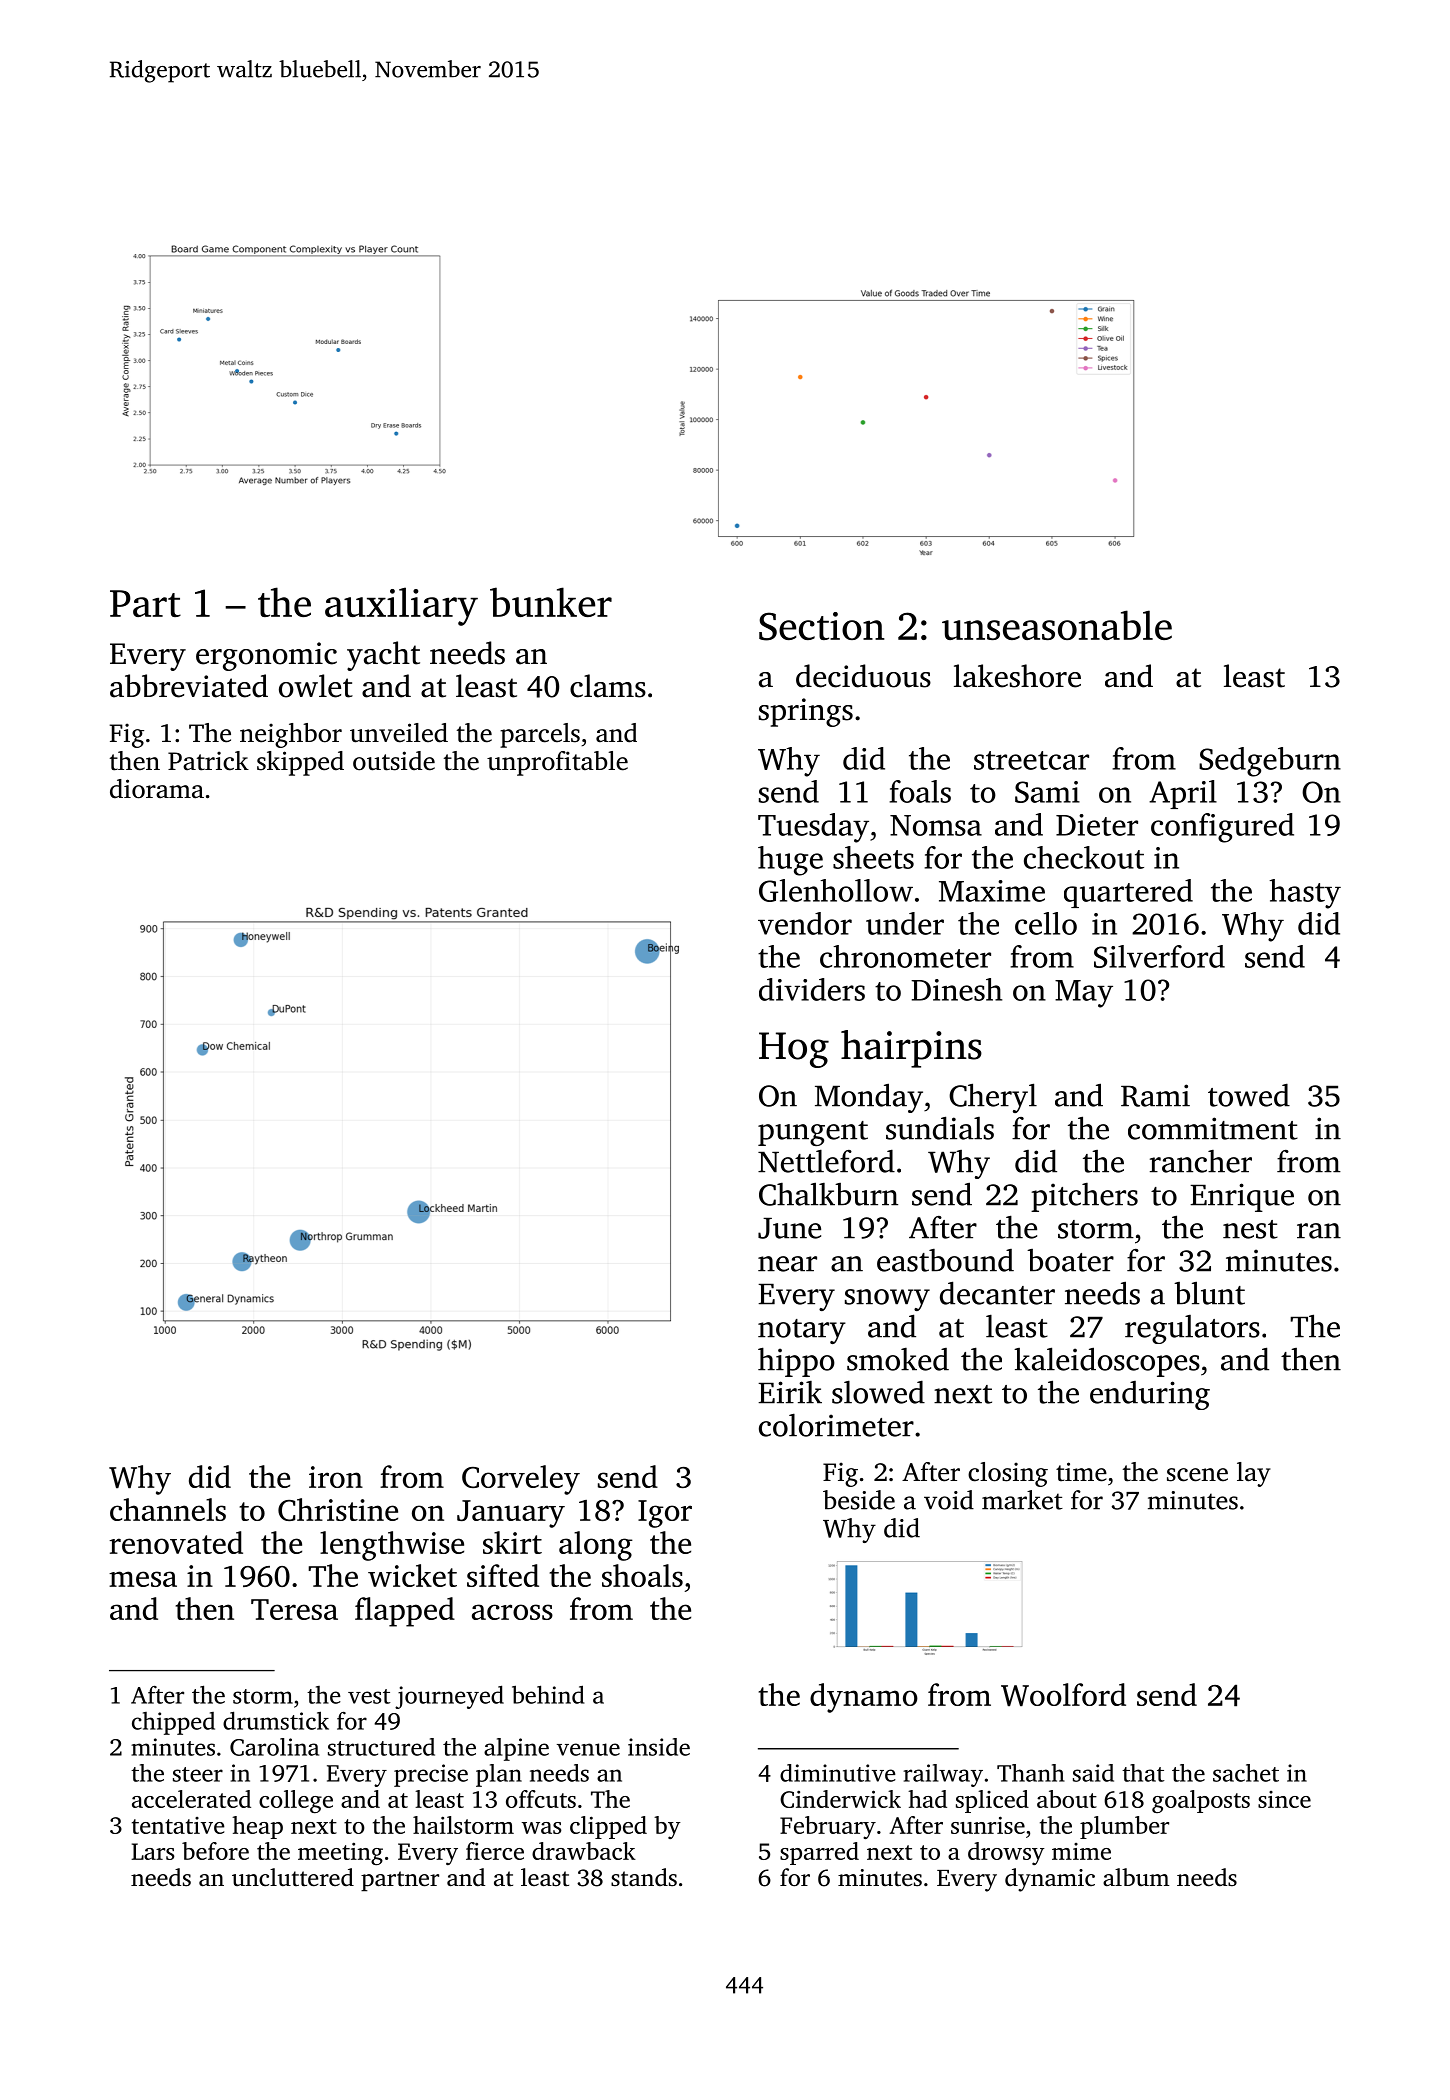 This page has width=1450, height=2100. What do you see at coordinates (548, 1694) in the page?
I see `behind` at bounding box center [548, 1694].
